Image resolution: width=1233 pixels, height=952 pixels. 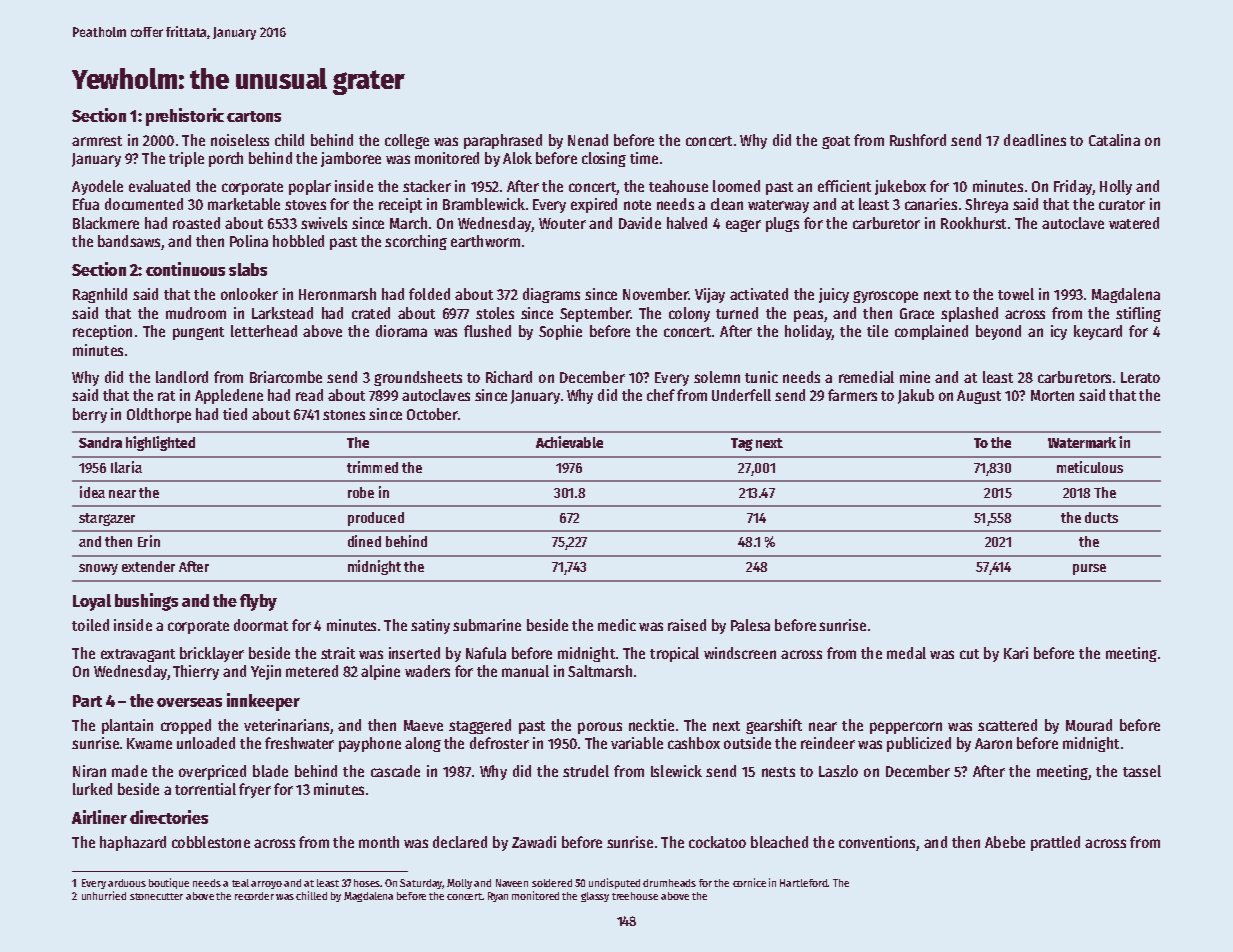 What do you see at coordinates (534, 842) in the document?
I see `Zawadi` at bounding box center [534, 842].
